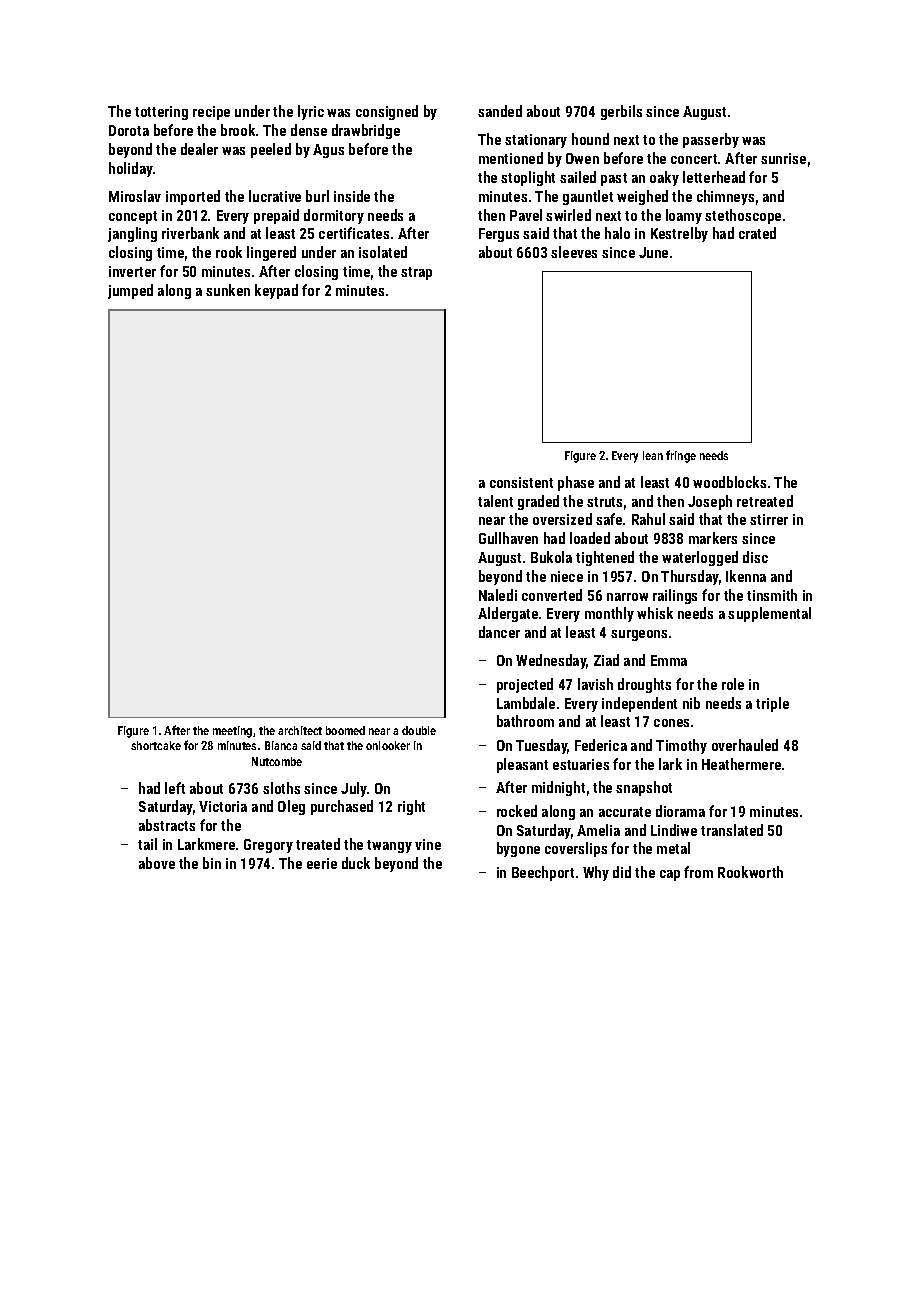 Image resolution: width=924 pixels, height=1308 pixels. Describe the element at coordinates (725, 197) in the screenshot. I see `chimneys` at that location.
